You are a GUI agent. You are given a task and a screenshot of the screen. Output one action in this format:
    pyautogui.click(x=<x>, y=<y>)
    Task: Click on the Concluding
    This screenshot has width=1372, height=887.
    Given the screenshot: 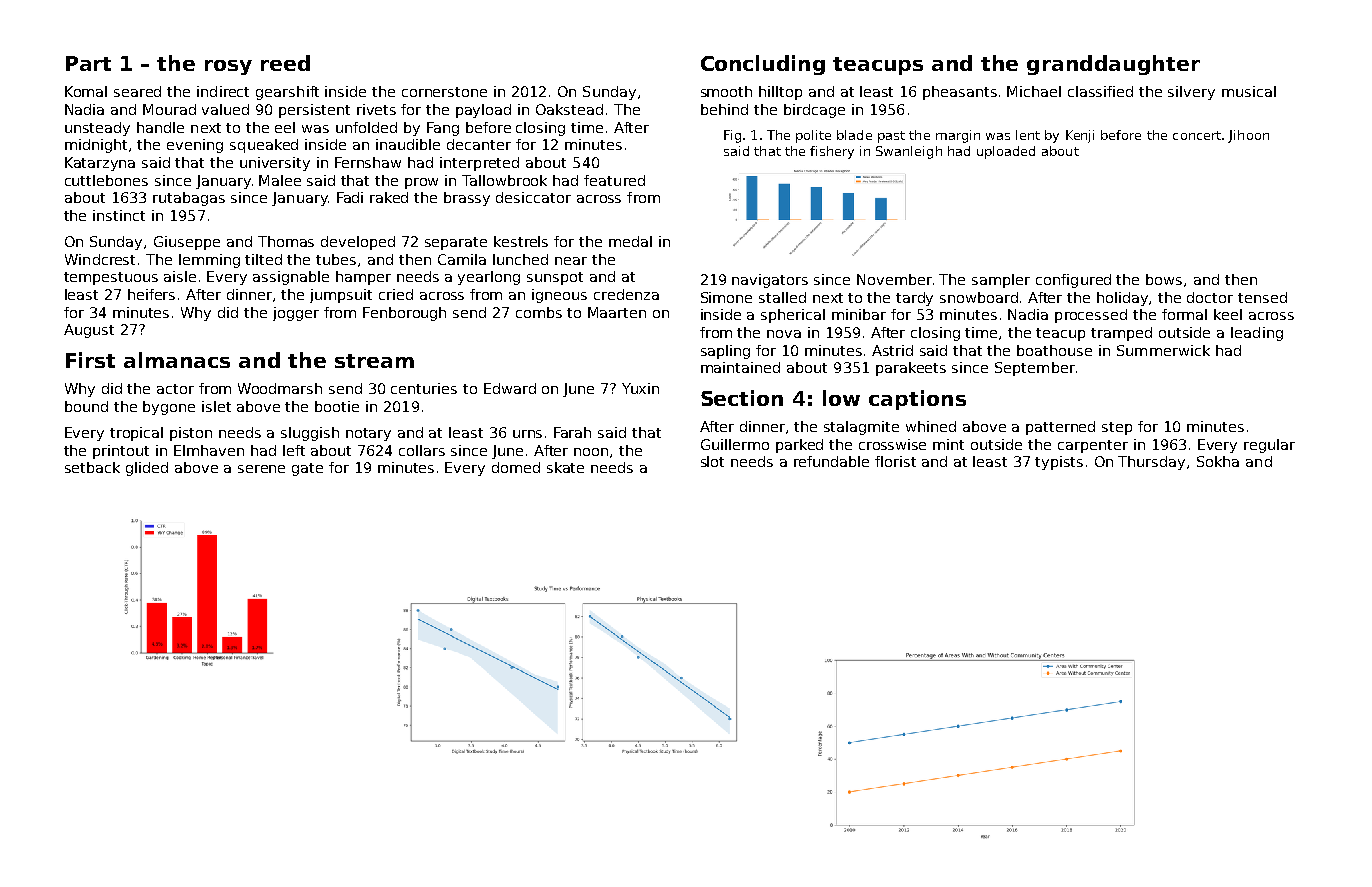 What is the action you would take?
    pyautogui.click(x=763, y=65)
